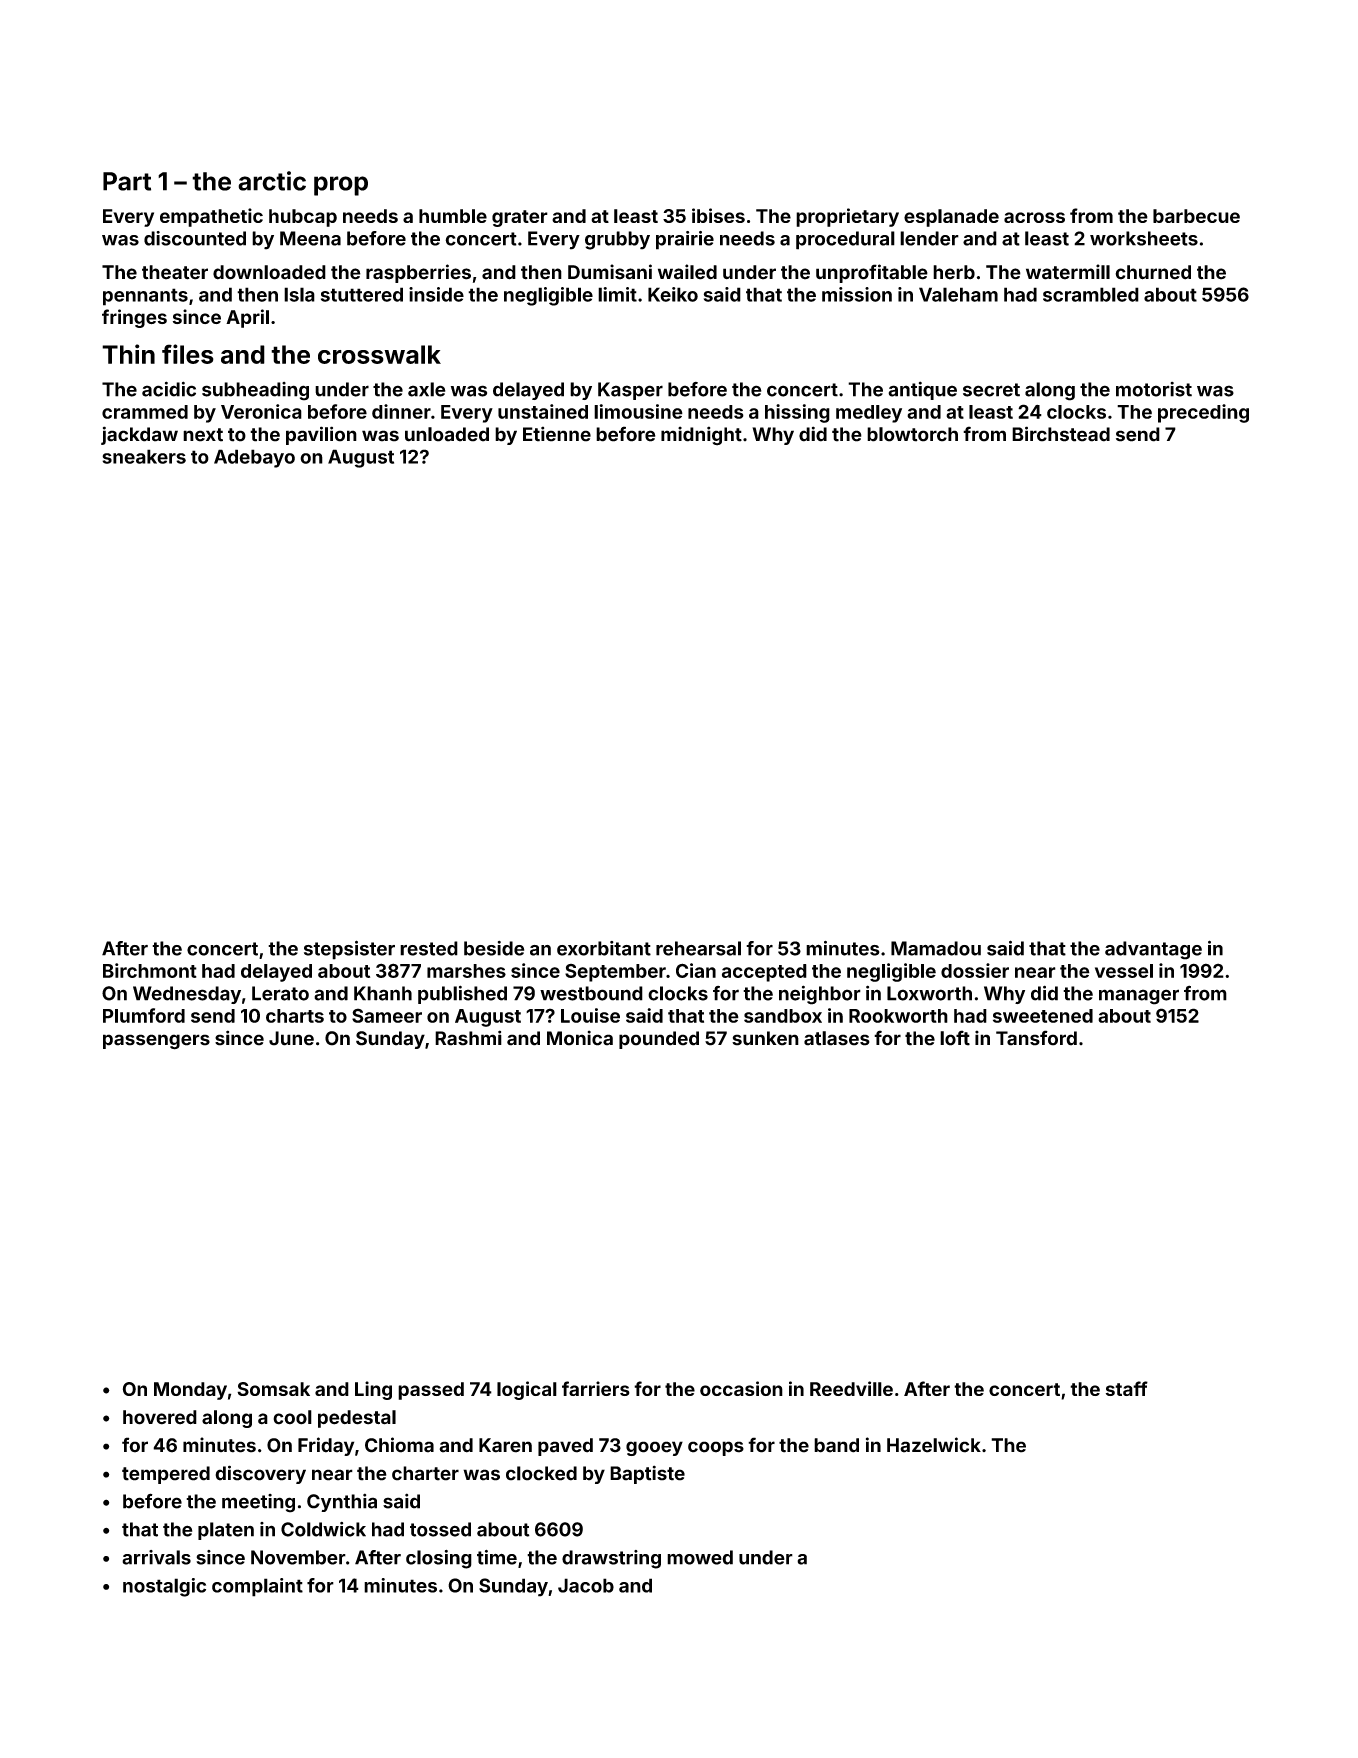 This screenshot has width=1358, height=1758. What do you see at coordinates (1036, 1038) in the screenshot?
I see `Tansford` at bounding box center [1036, 1038].
